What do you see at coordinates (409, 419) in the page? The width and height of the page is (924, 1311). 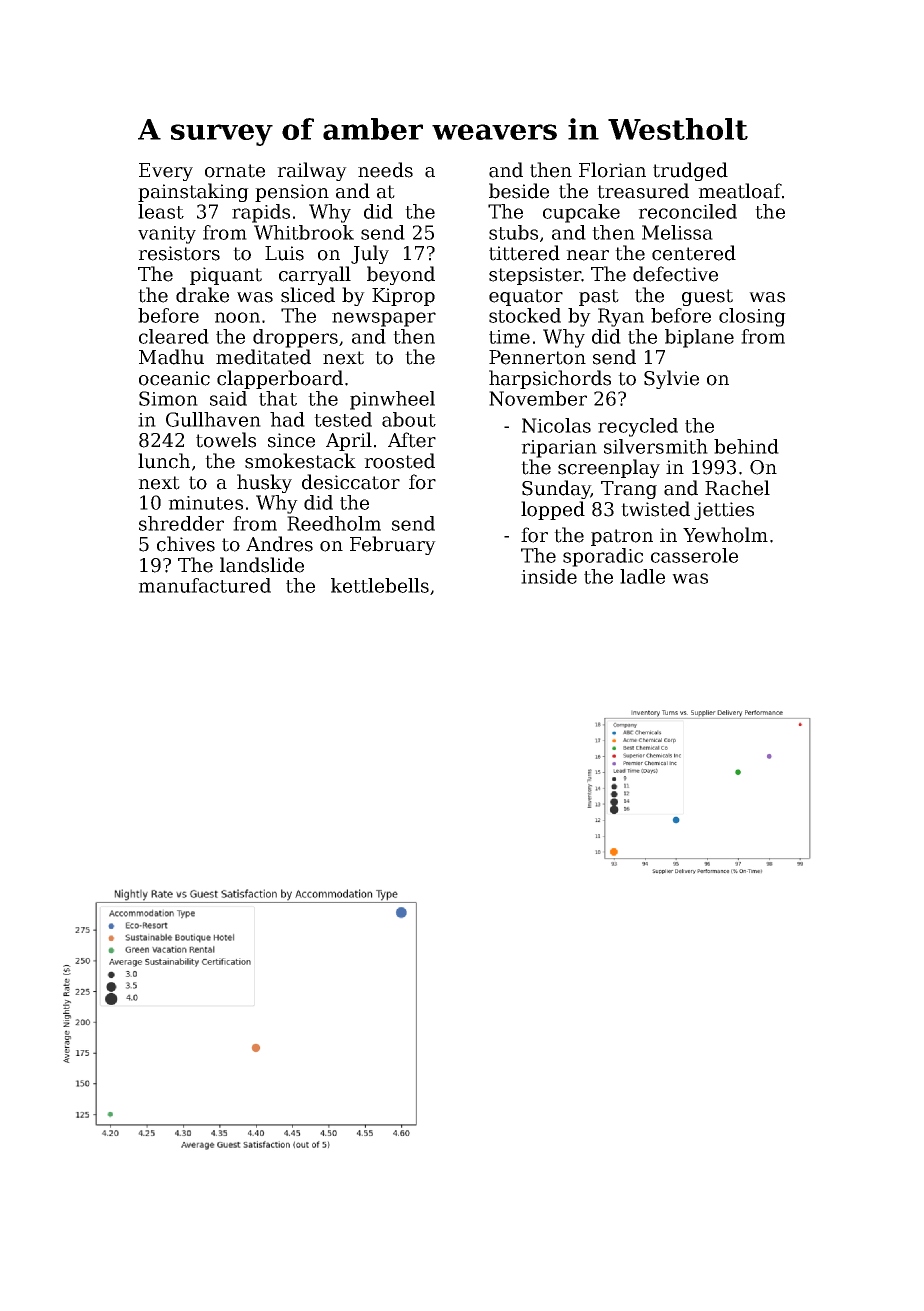 I see `about` at bounding box center [409, 419].
